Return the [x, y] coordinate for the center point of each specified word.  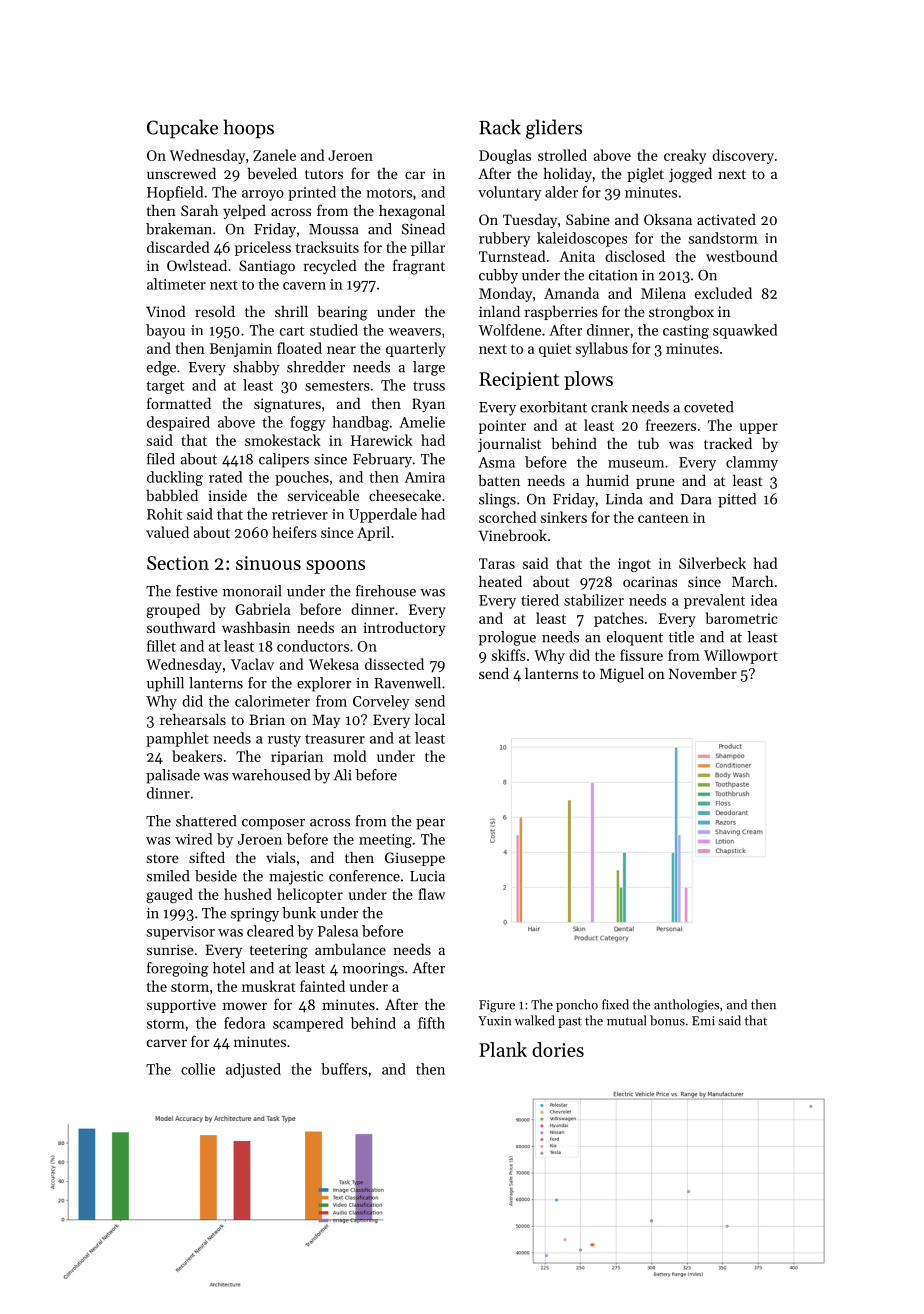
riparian [297, 758]
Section [178, 563]
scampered [308, 1024]
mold [350, 756]
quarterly [416, 349]
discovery [743, 156]
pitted [737, 500]
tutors [324, 174]
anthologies [686, 1005]
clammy [752, 463]
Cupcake [182, 129]
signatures [287, 405]
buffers [344, 1069]
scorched [508, 517]
